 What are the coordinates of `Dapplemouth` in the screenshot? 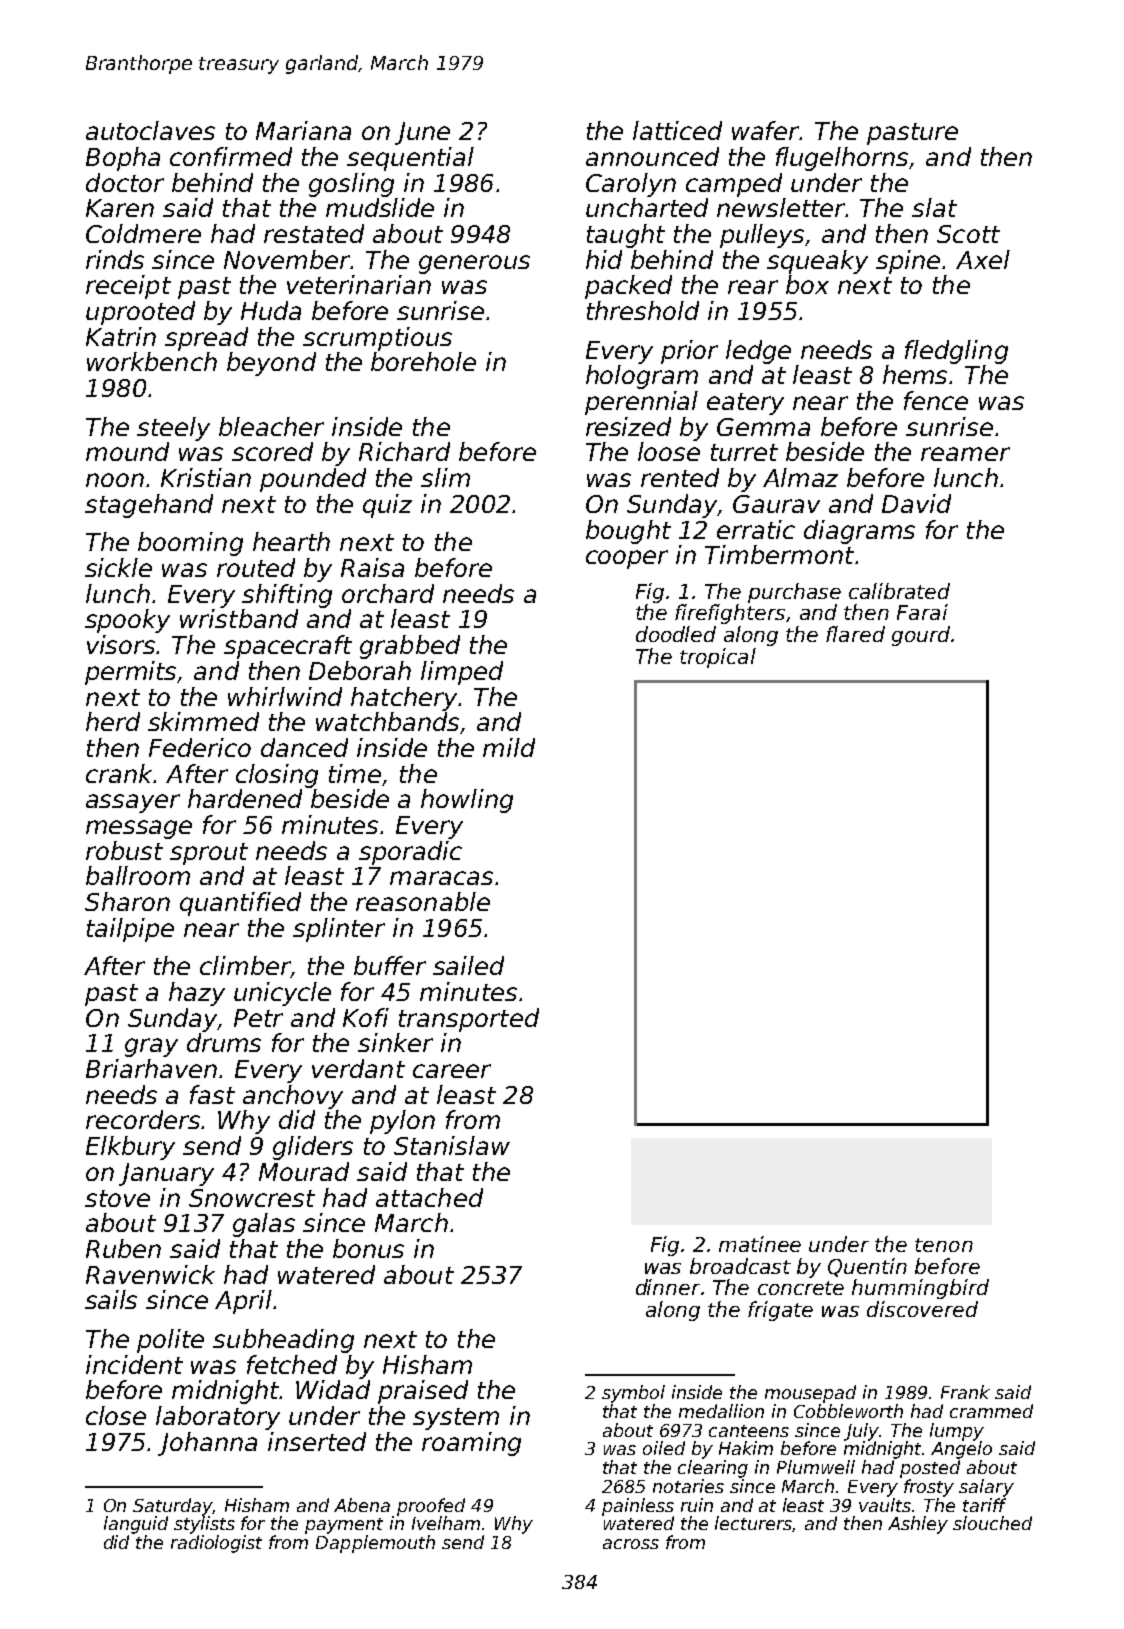 It's located at (375, 1544).
